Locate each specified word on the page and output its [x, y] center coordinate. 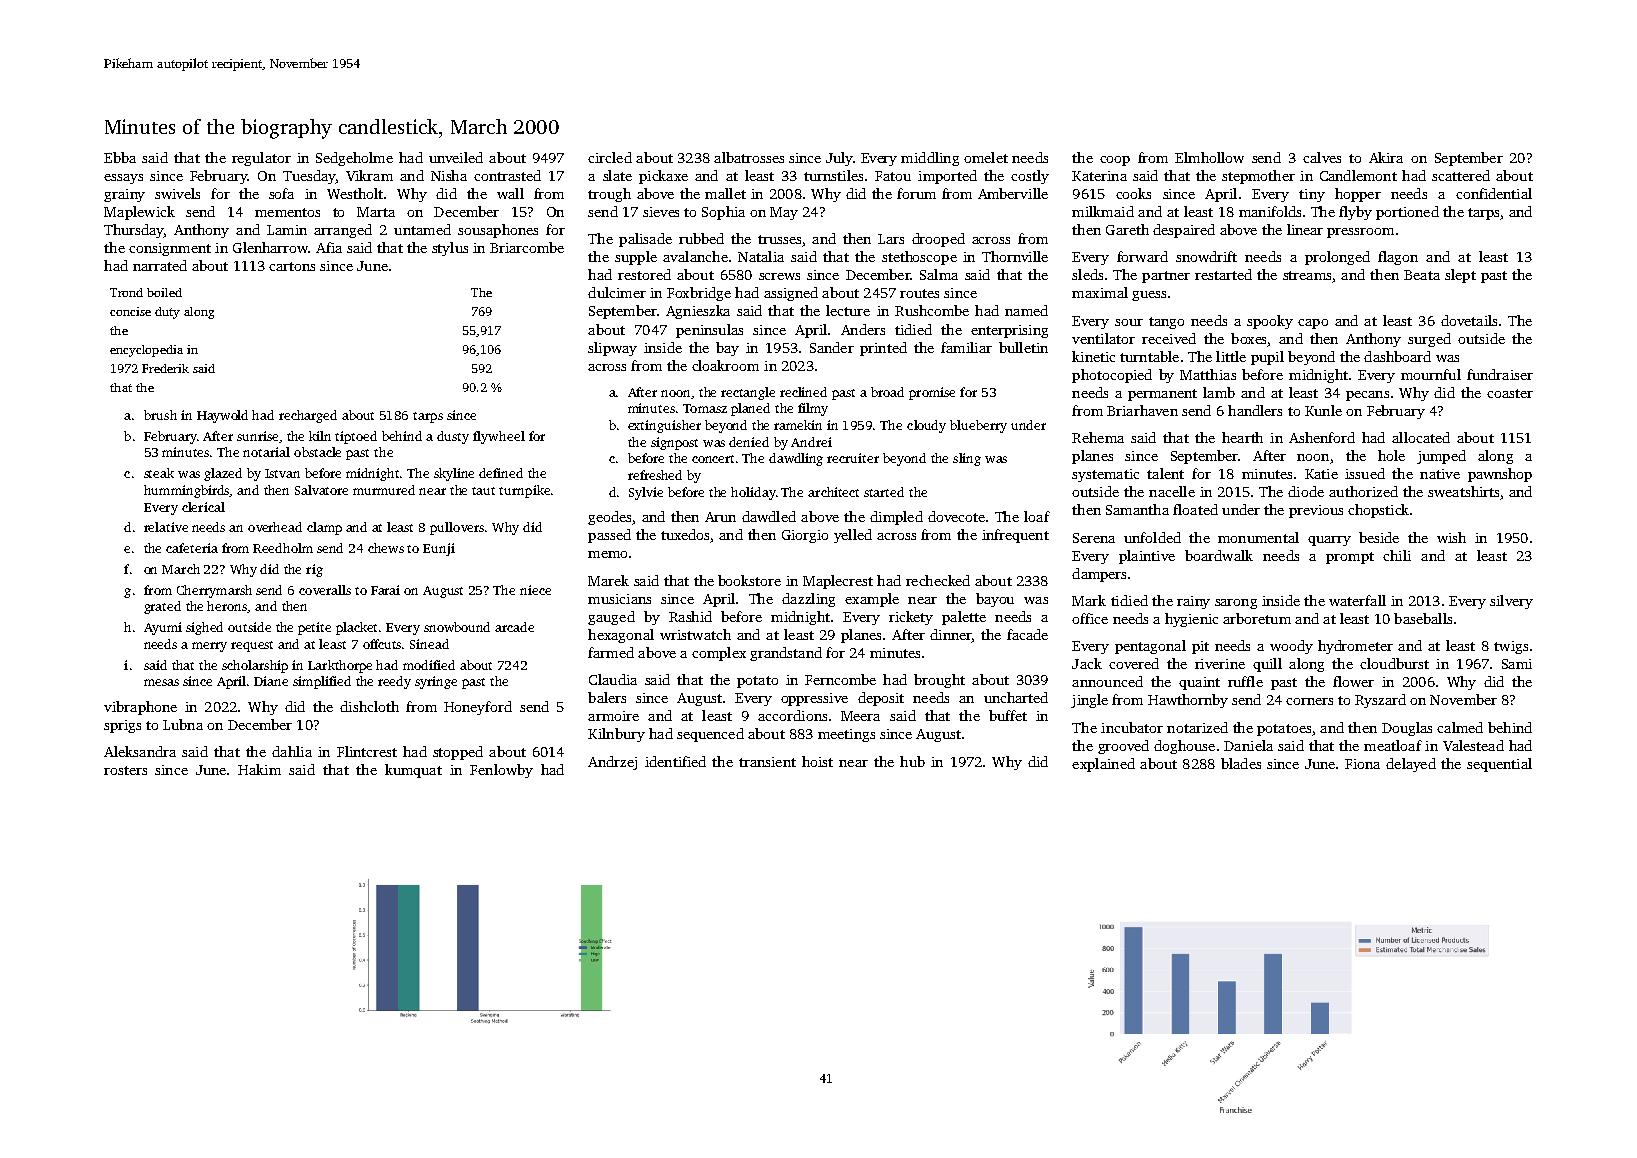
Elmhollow [1209, 157]
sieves [661, 212]
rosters [125, 770]
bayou [995, 600]
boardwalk [1219, 555]
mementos [287, 212]
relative [166, 527]
